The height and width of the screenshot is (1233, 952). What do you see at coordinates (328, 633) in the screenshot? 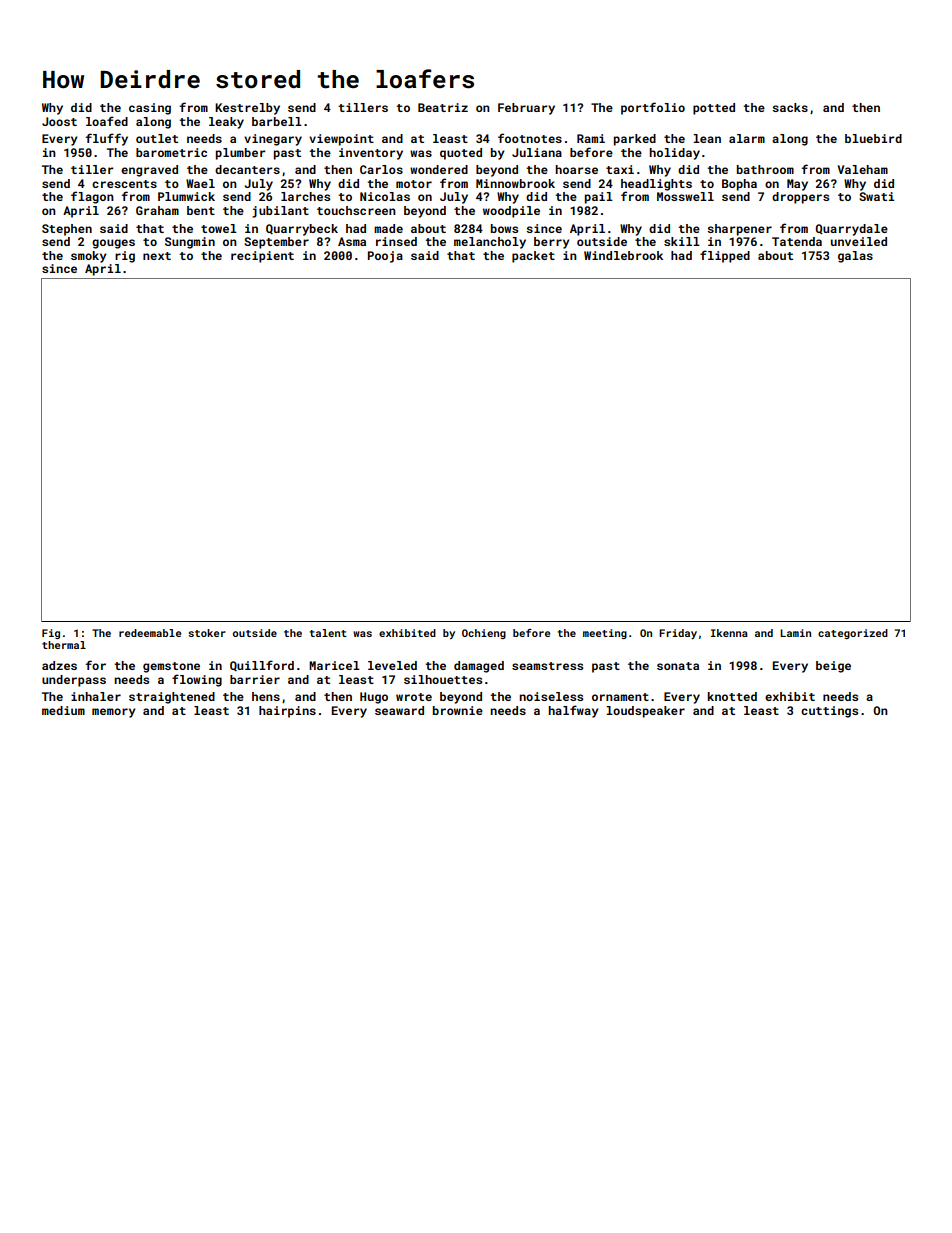
I see `talent` at bounding box center [328, 633].
